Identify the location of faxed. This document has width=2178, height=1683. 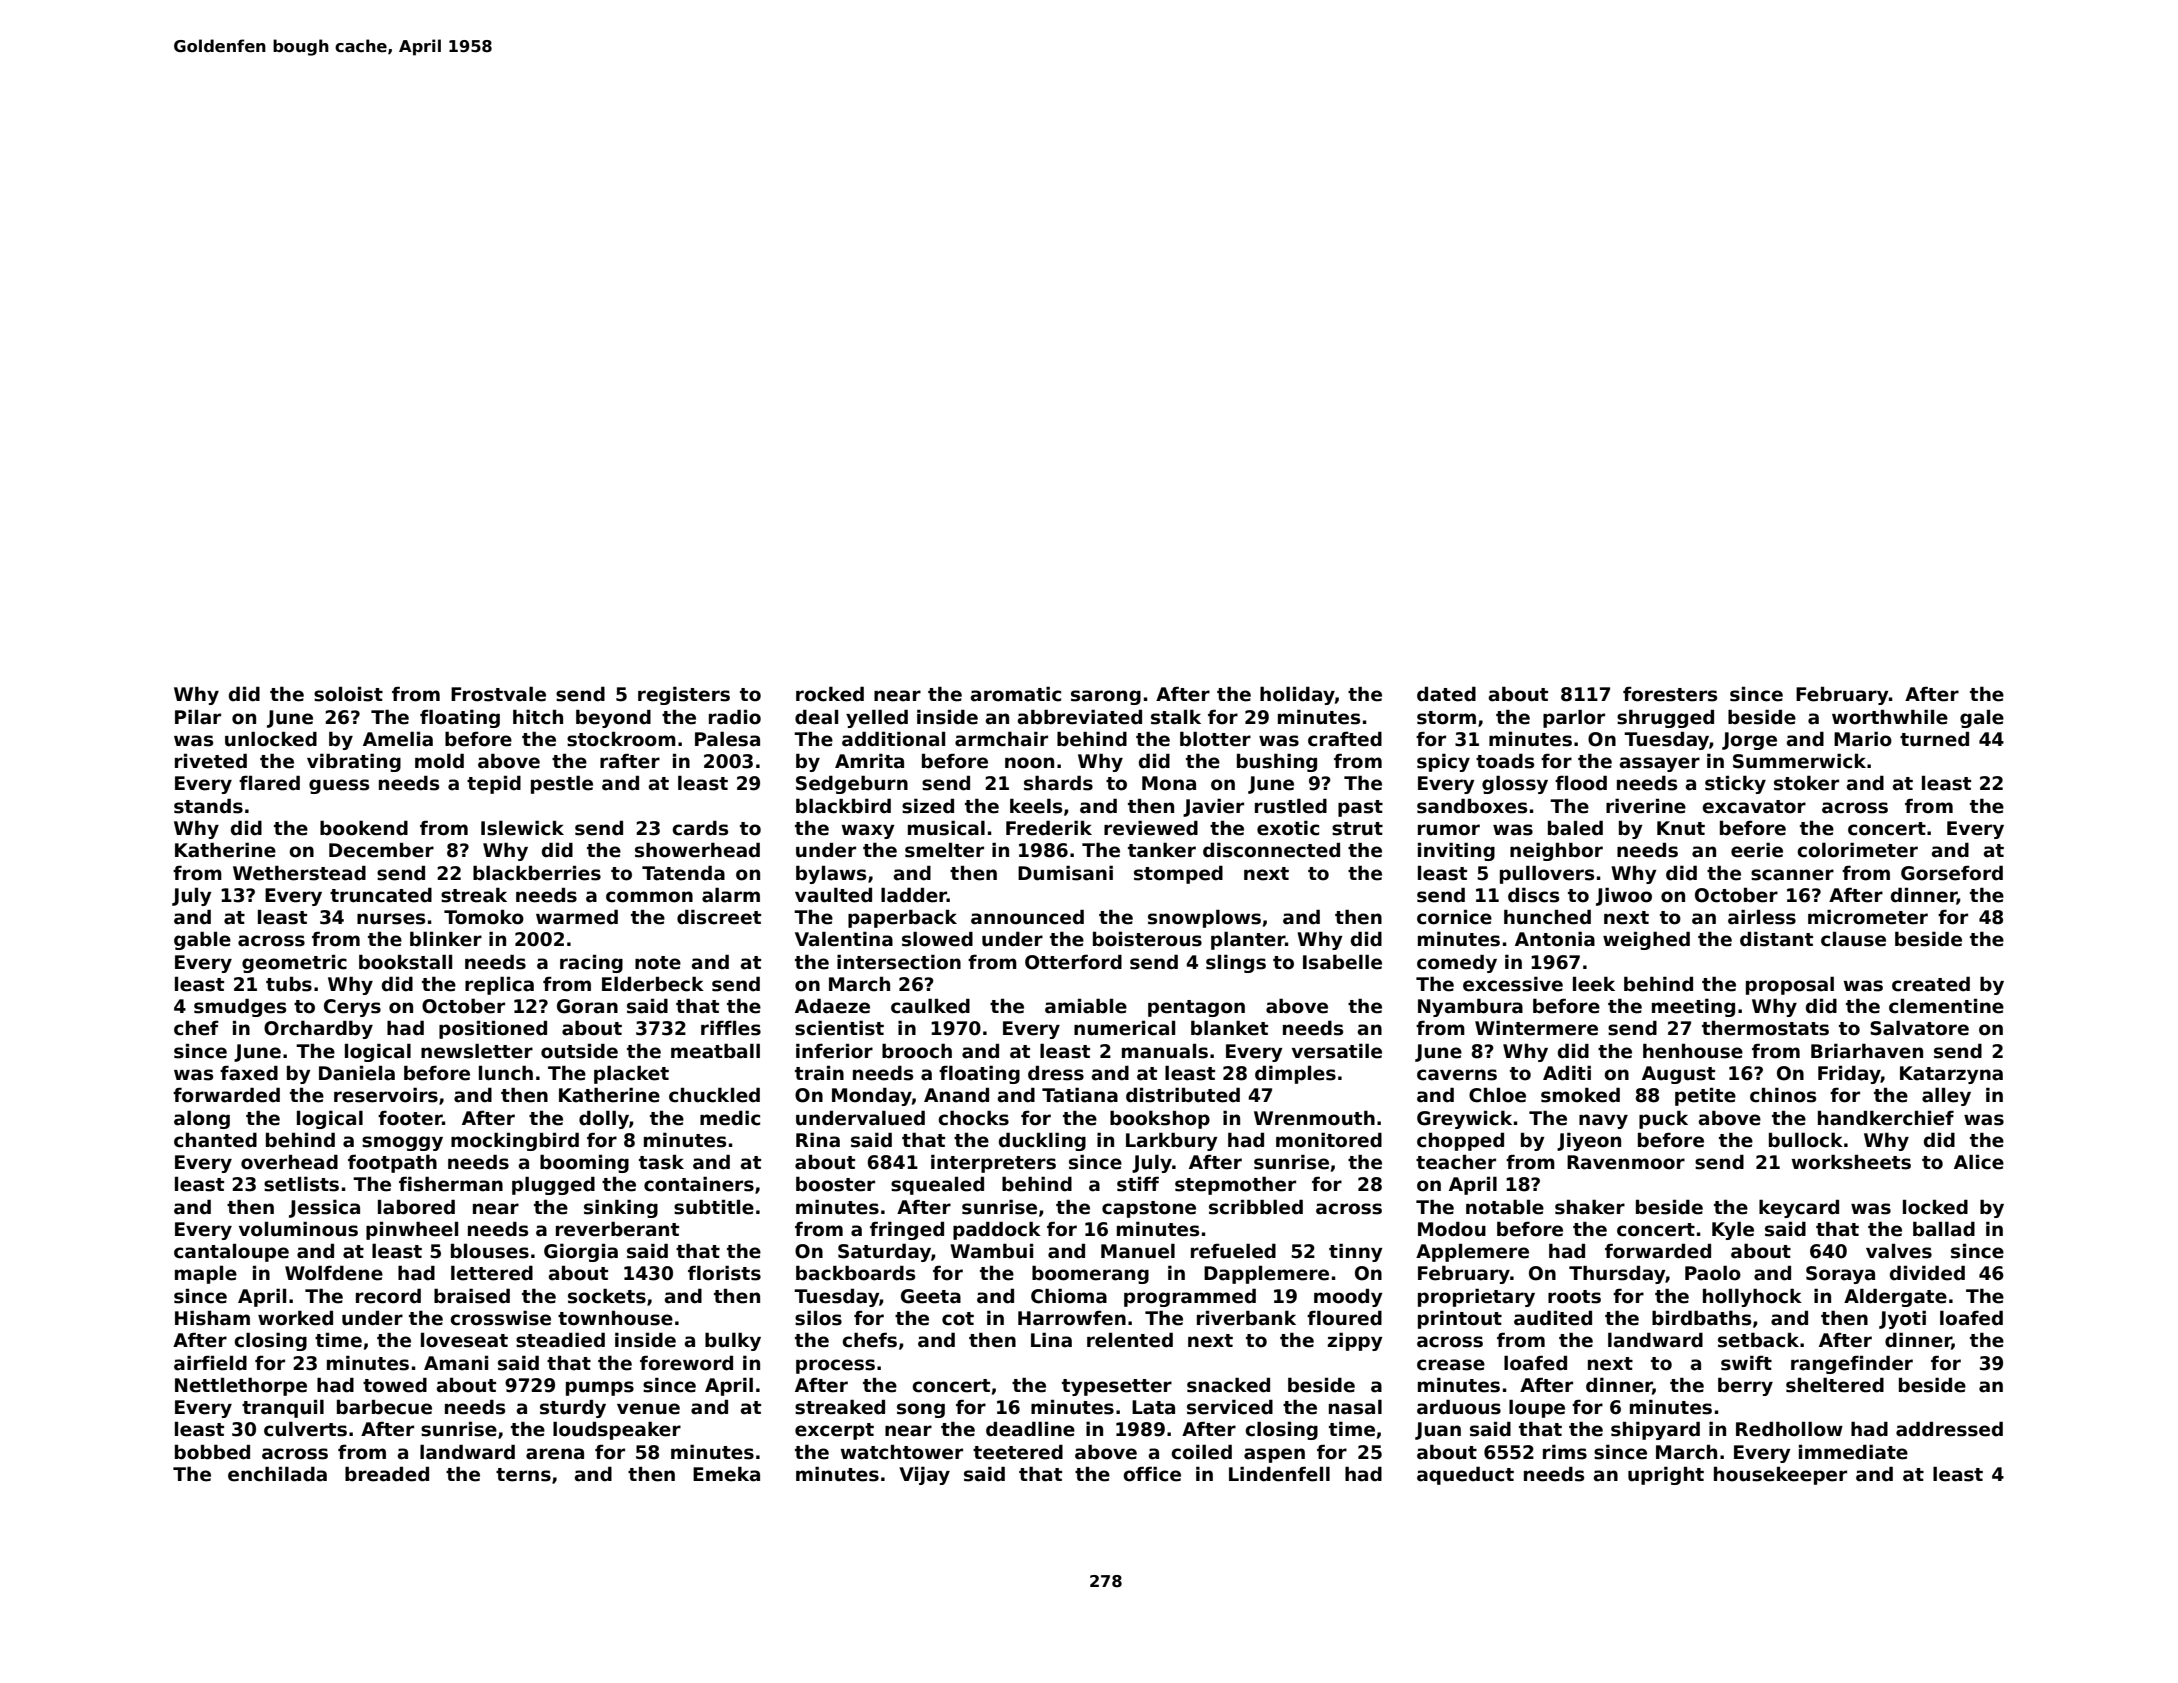
(249, 1073).
